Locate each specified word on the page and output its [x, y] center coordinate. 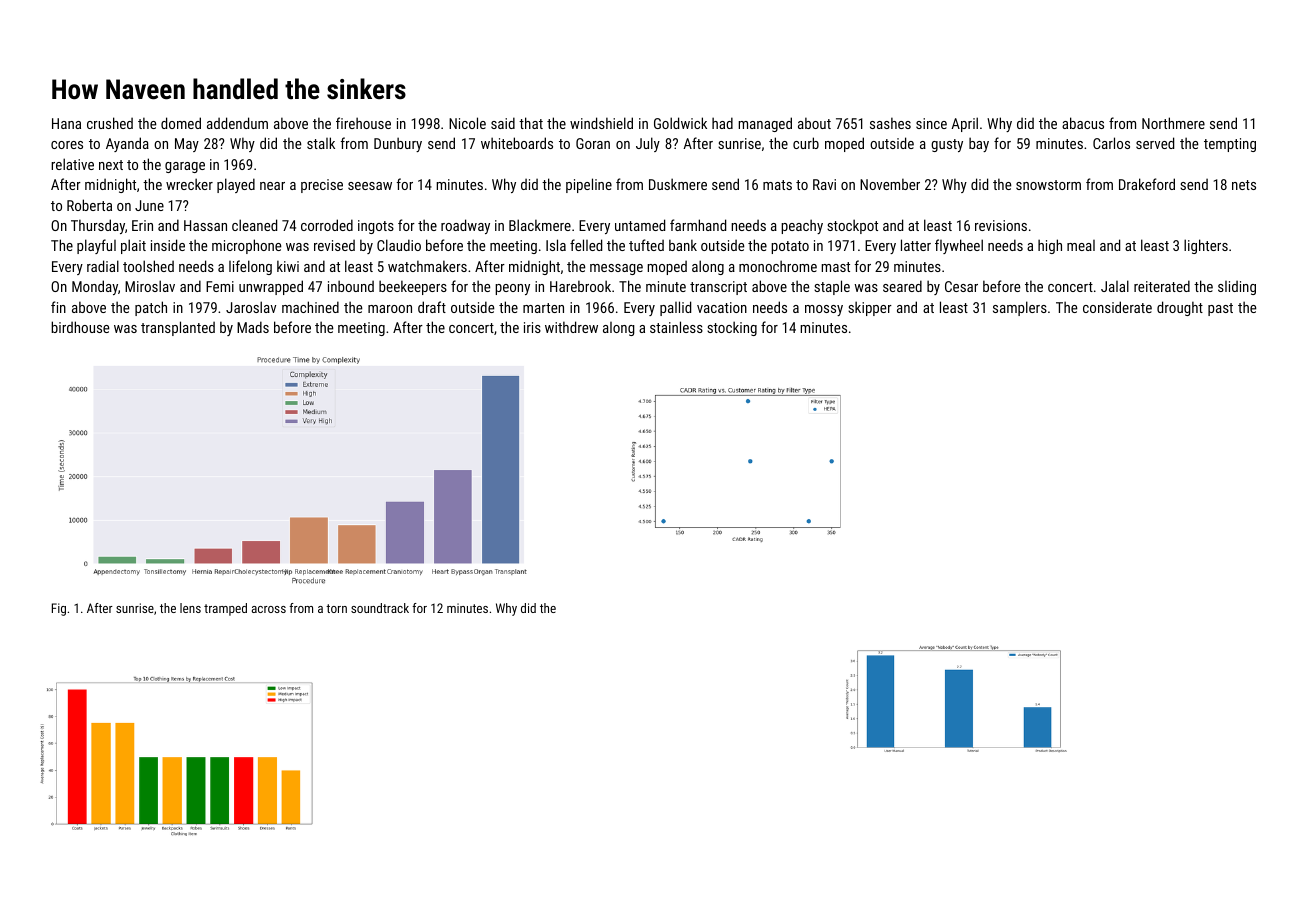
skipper [870, 308]
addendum [237, 123]
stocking [732, 328]
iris [532, 327]
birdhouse [80, 327]
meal [1081, 245]
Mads [253, 327]
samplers [1020, 308]
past [1220, 309]
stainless [676, 327]
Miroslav [150, 286]
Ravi [824, 184]
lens [190, 608]
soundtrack [380, 608]
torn [336, 608]
